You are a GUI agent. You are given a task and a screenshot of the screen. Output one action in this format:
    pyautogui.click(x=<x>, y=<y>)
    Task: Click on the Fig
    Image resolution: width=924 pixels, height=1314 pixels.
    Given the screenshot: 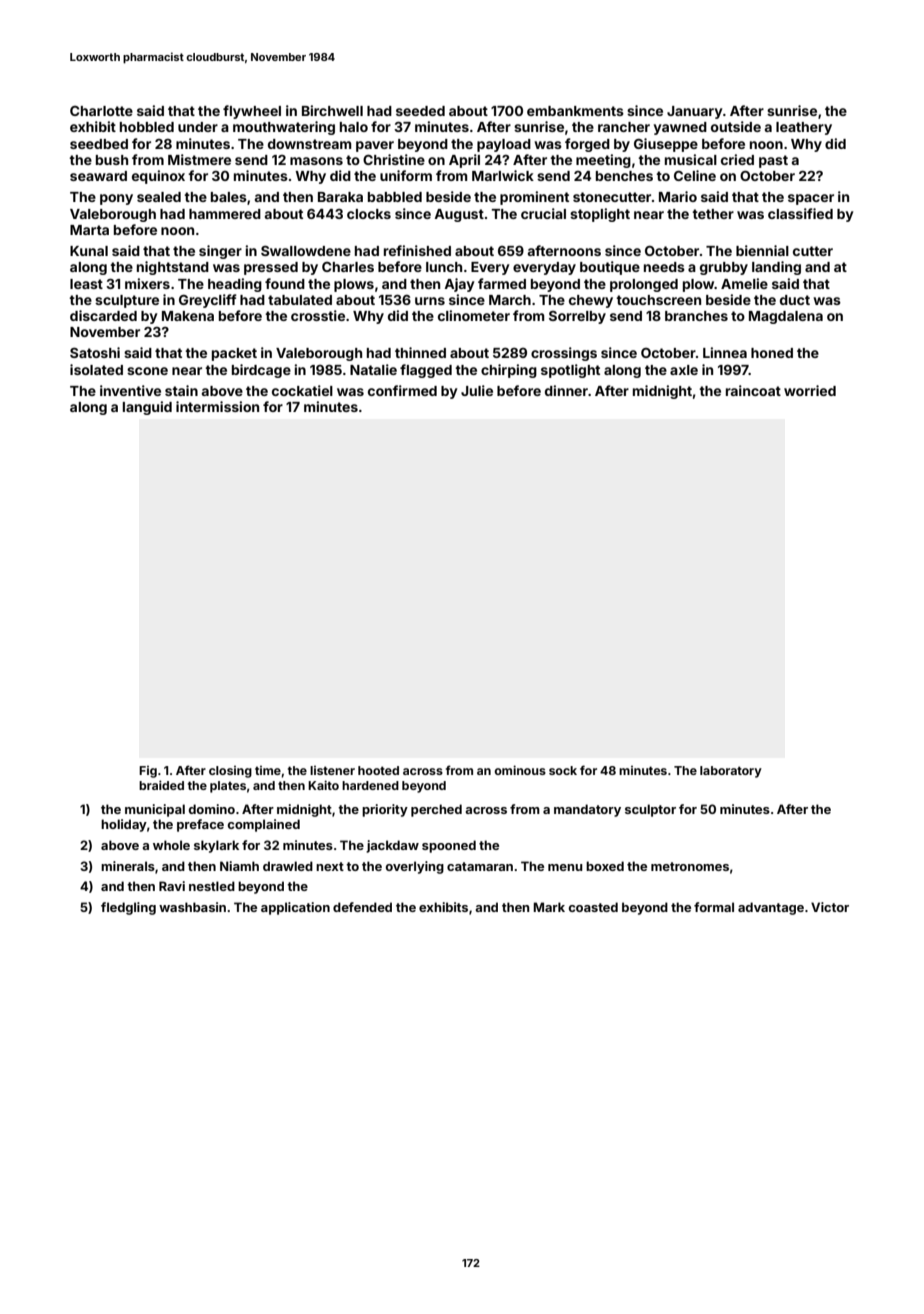 What is the action you would take?
    pyautogui.click(x=148, y=772)
